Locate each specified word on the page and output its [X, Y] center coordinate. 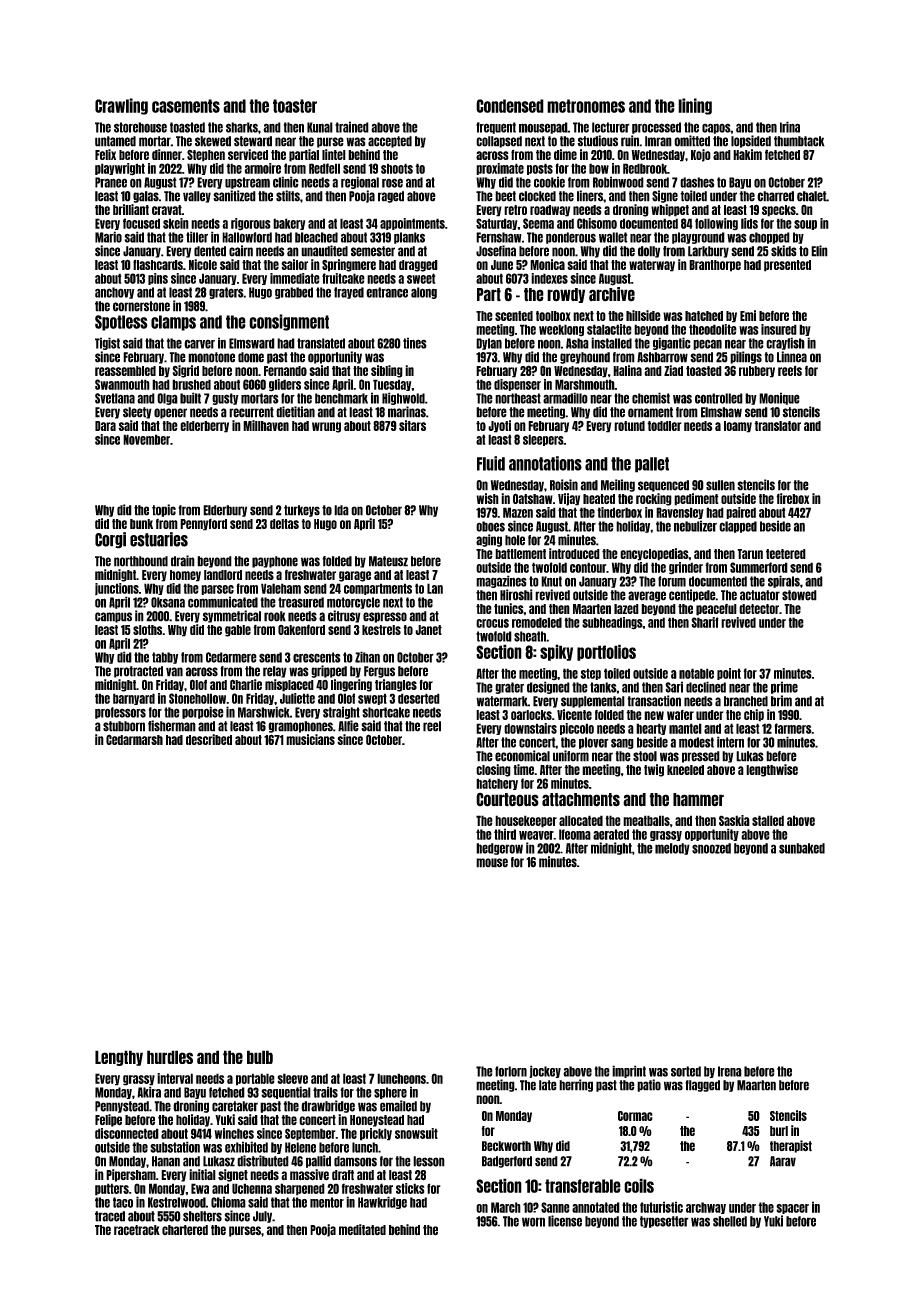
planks [409, 238]
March [506, 1207]
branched [746, 701]
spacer [792, 1209]
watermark [502, 701]
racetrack [137, 1230]
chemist [651, 398]
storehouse [140, 127]
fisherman [172, 726]
